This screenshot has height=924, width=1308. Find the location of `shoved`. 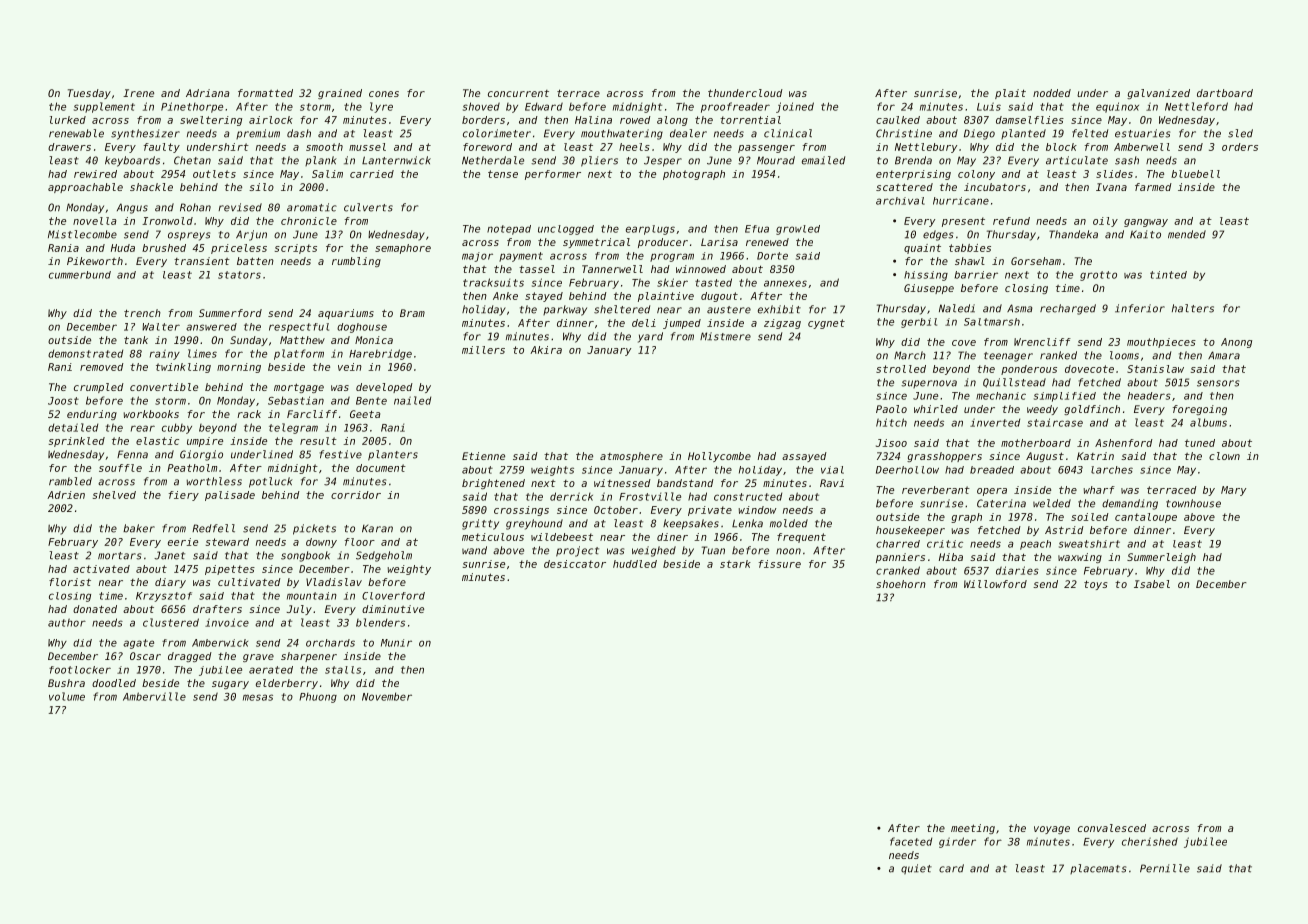

shoved is located at coordinates (481, 106).
